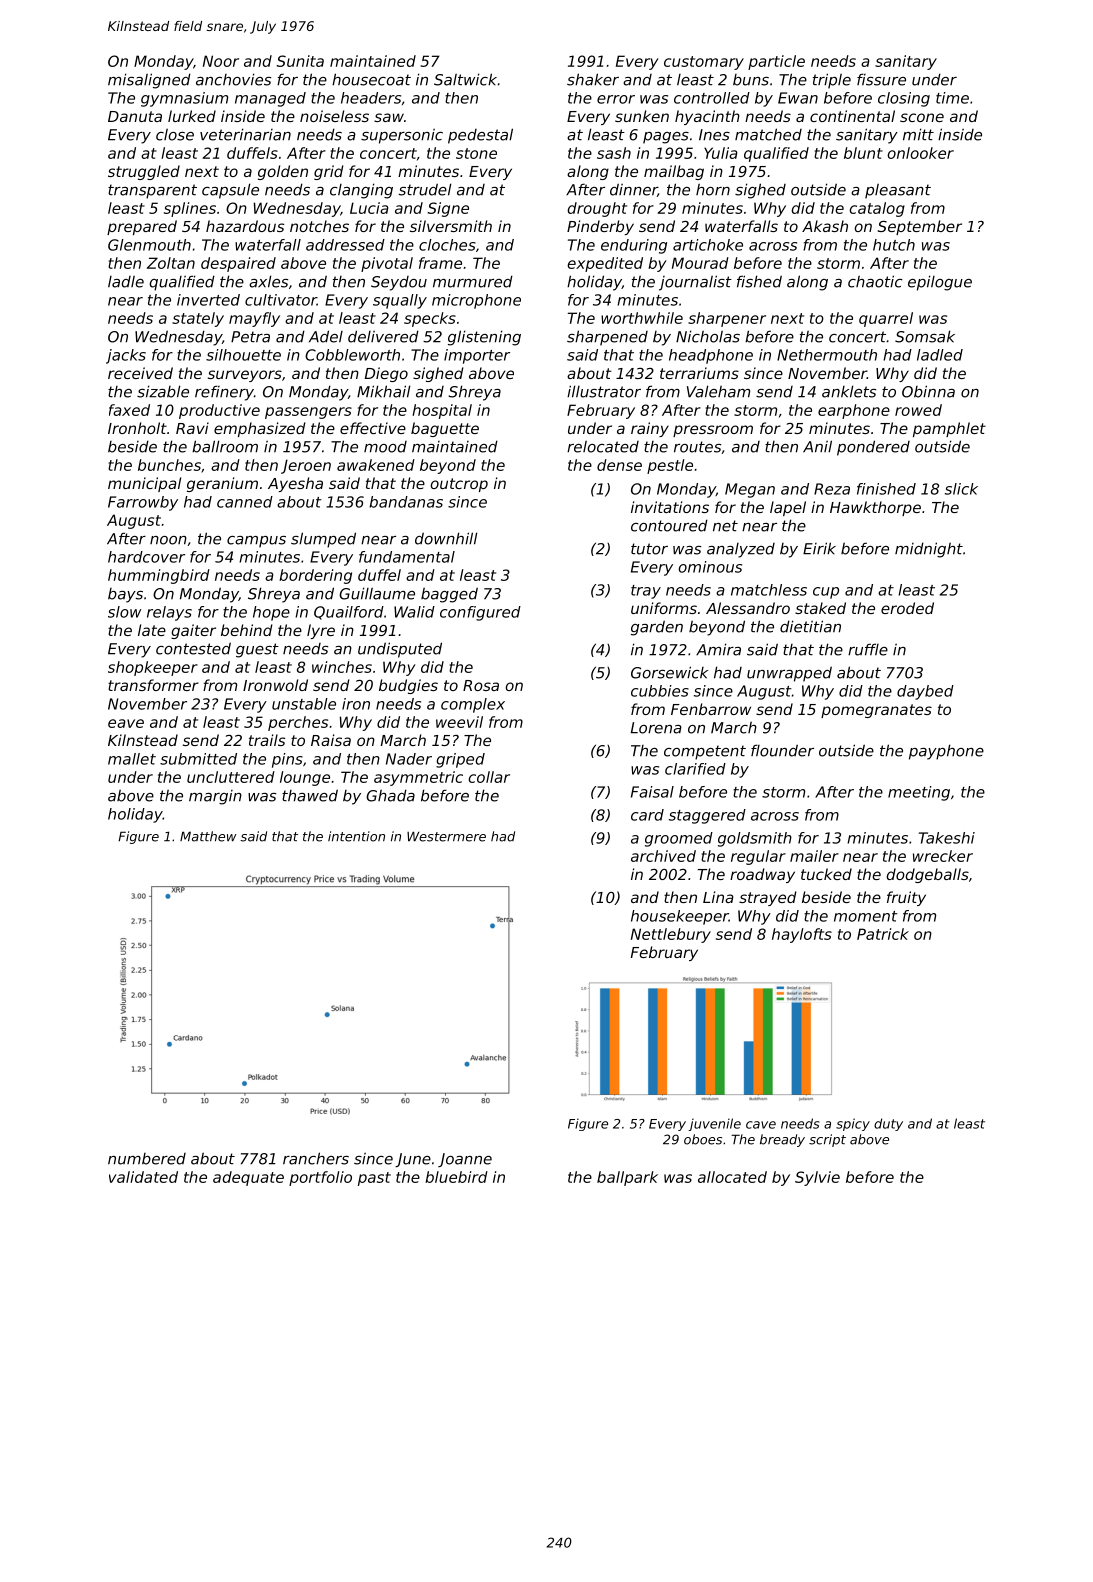  I want to click on despaired, so click(238, 264).
